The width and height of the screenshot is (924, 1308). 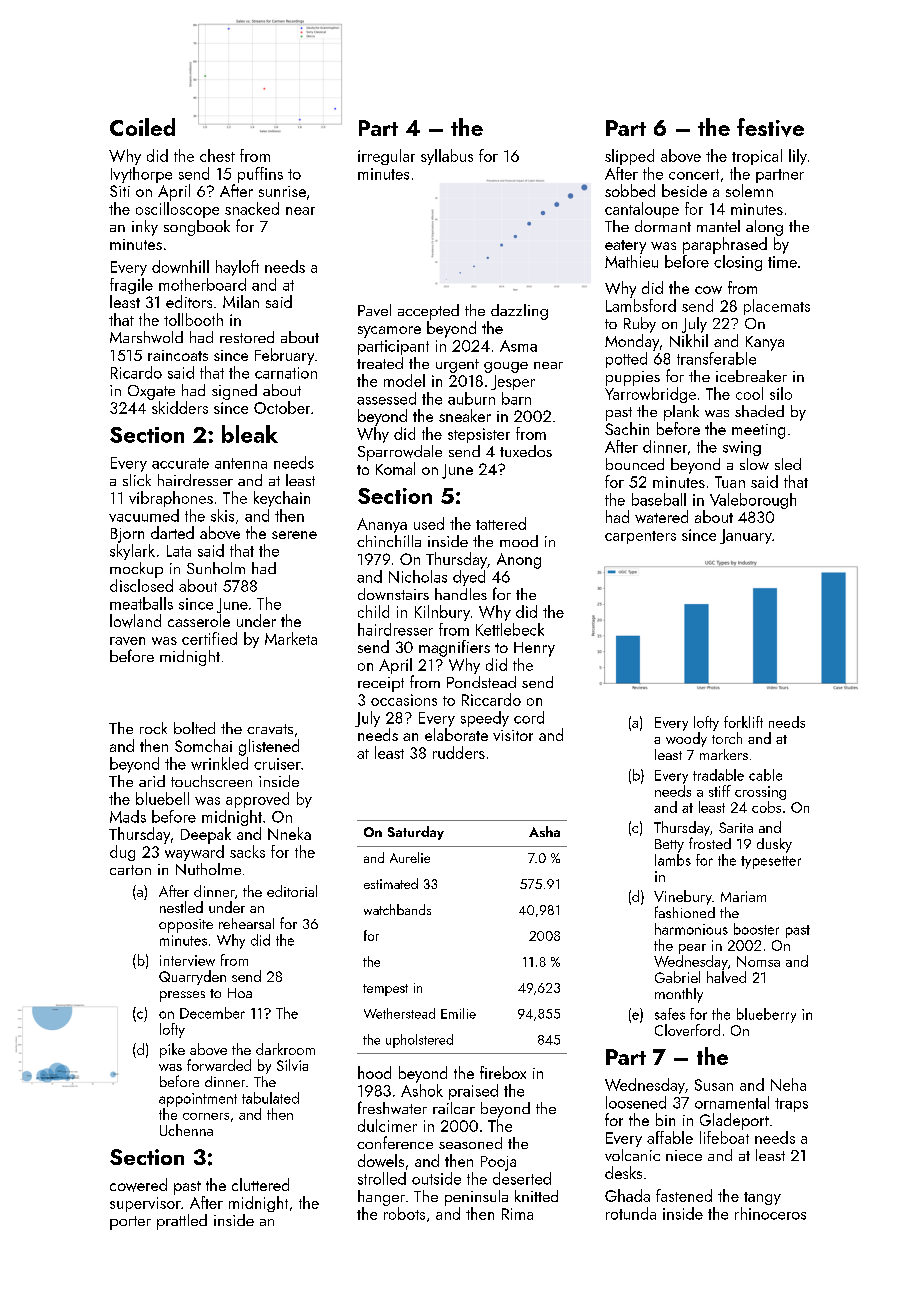 What do you see at coordinates (689, 340) in the screenshot?
I see `Nikhil` at bounding box center [689, 340].
